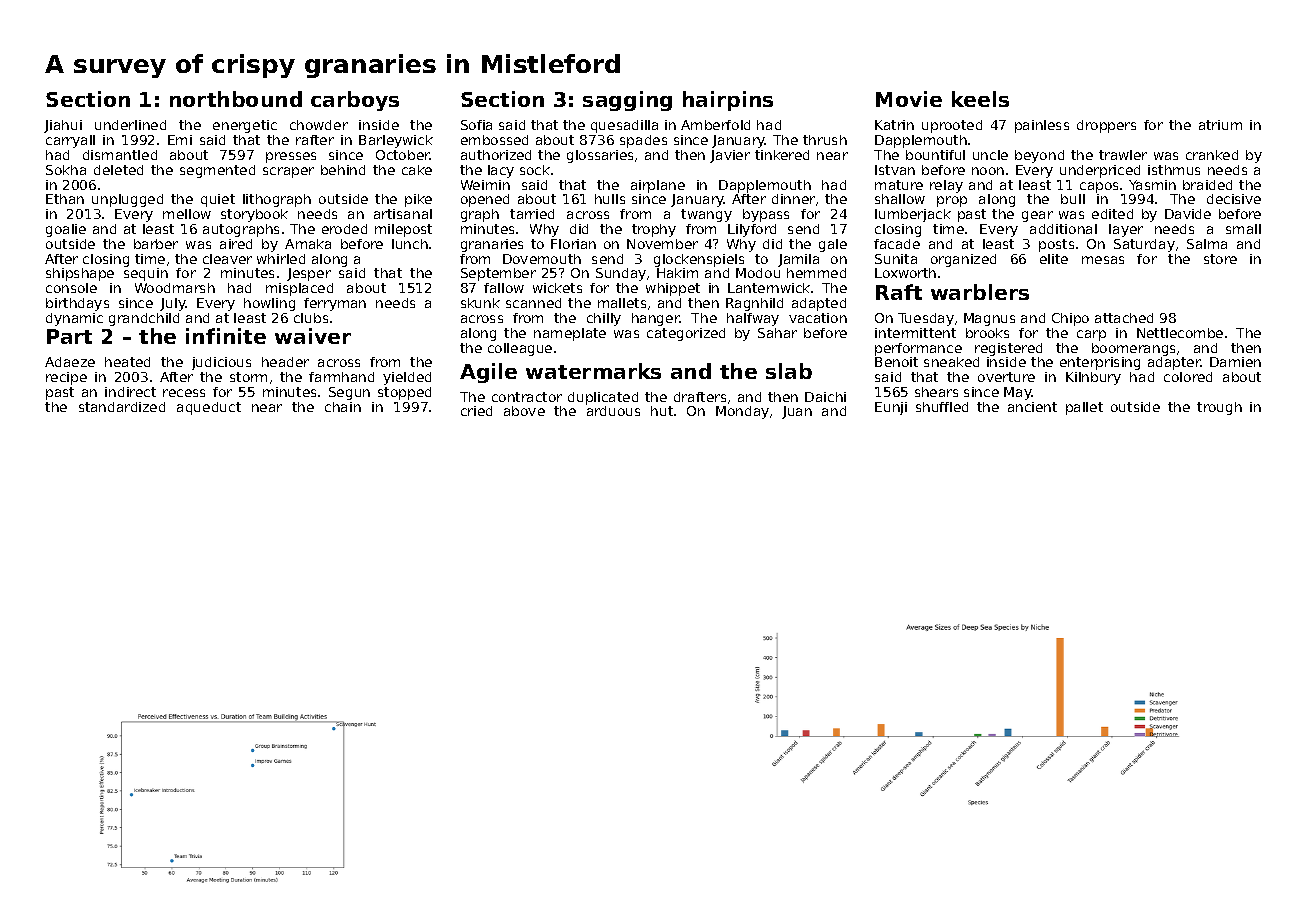  Describe the element at coordinates (789, 371) in the document. I see `slab` at that location.
